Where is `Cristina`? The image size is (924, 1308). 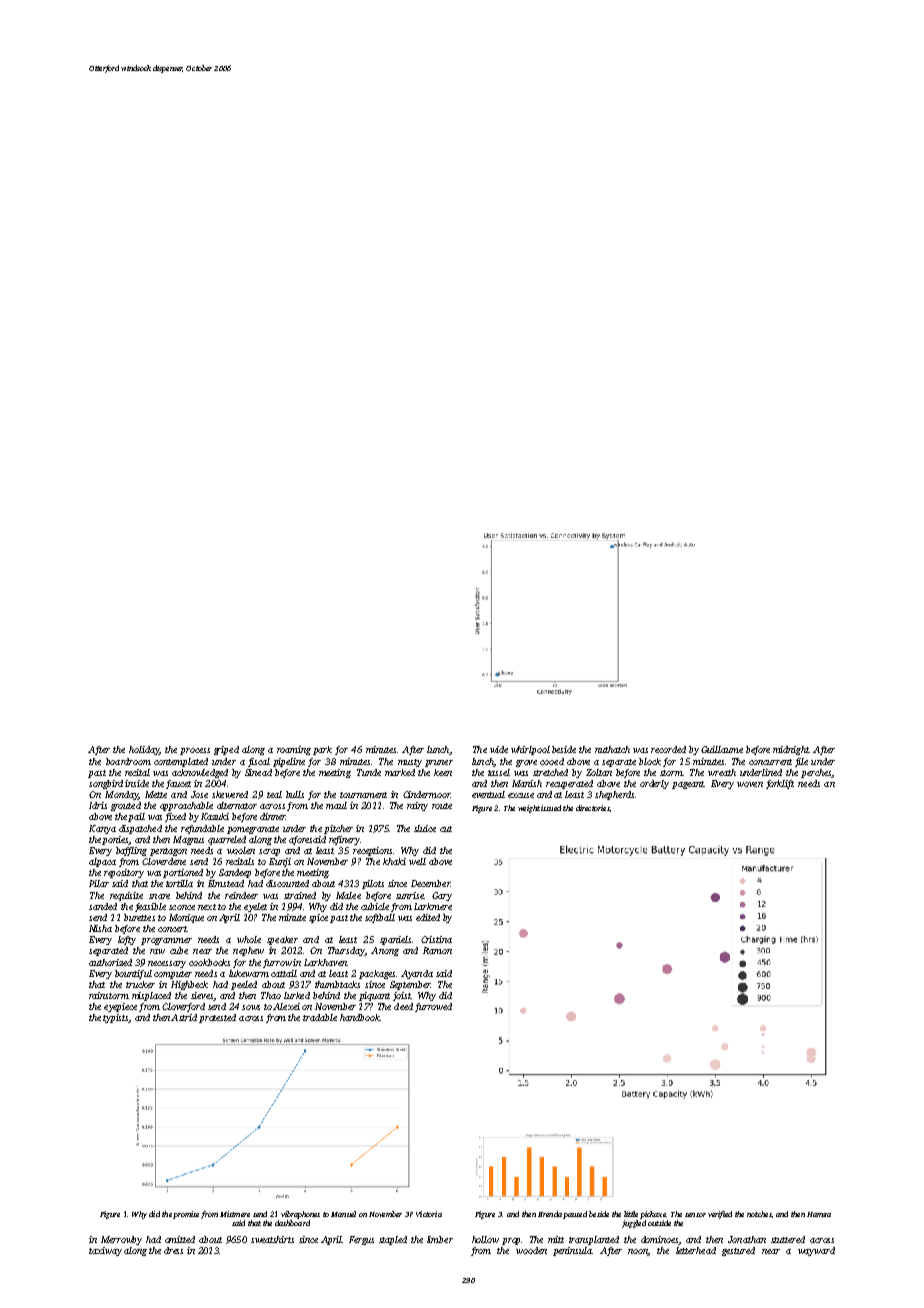
Cristina is located at coordinates (436, 939).
